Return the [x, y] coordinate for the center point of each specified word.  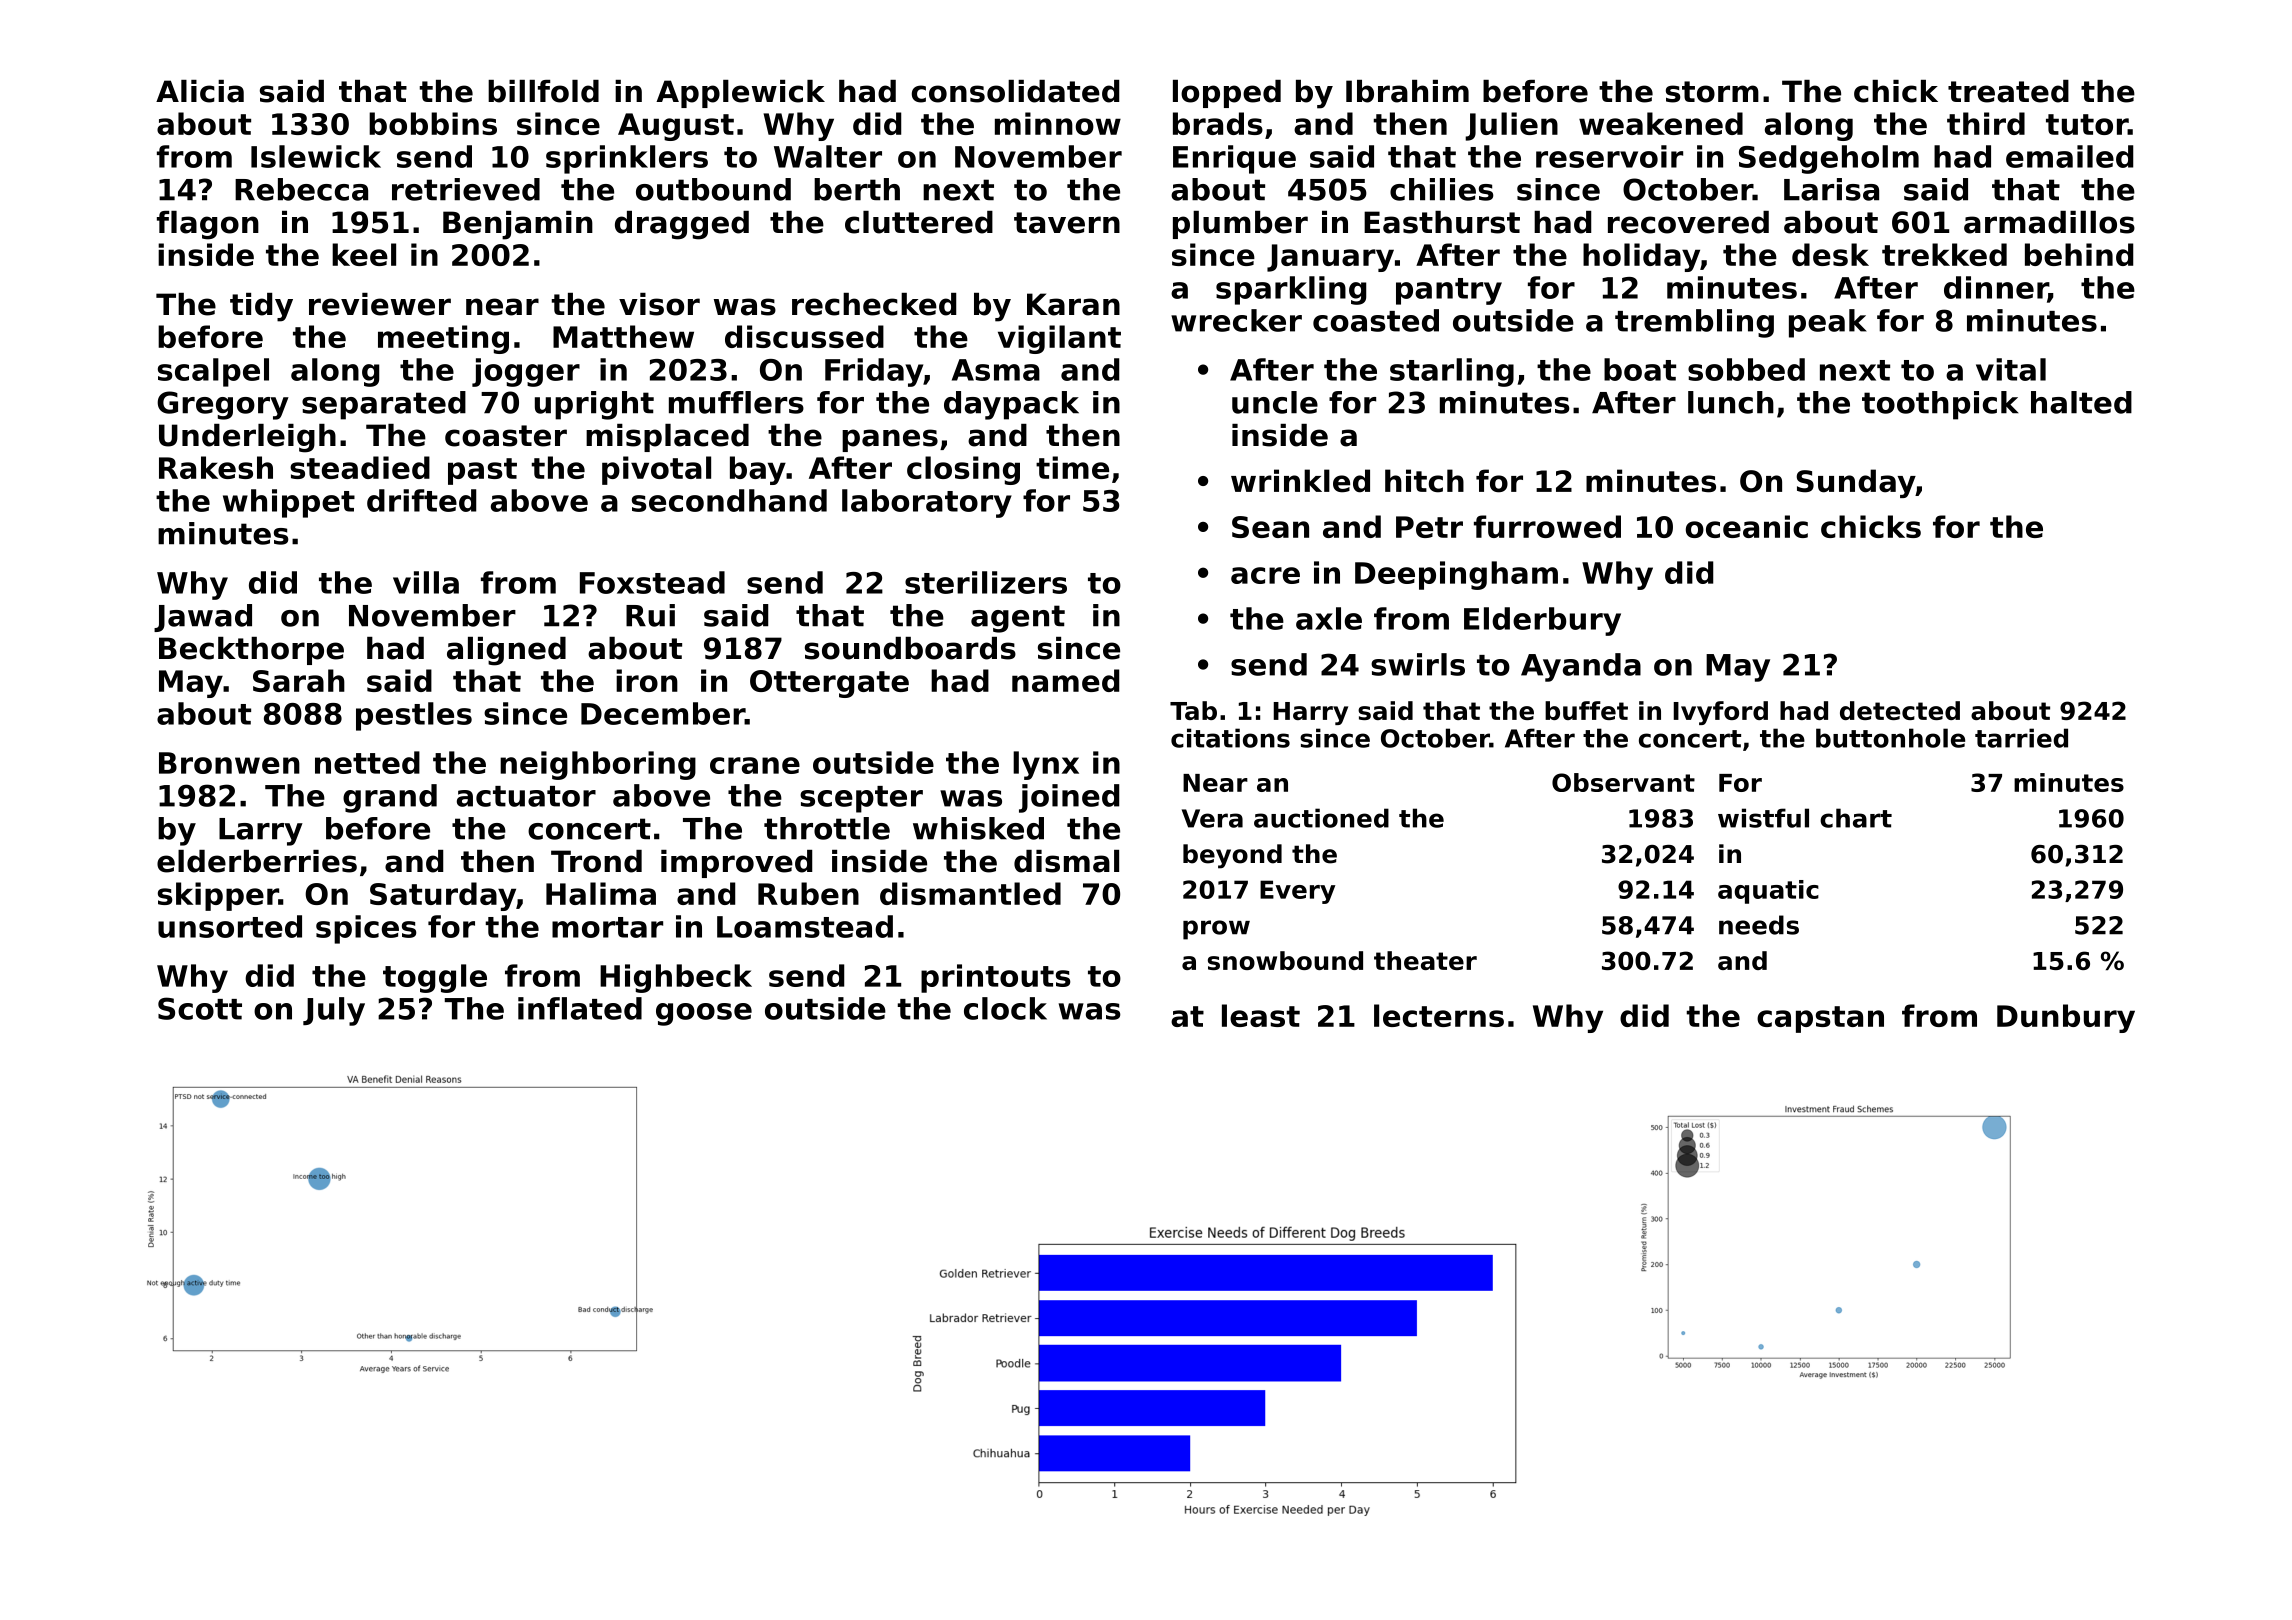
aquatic [1768, 892]
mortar [607, 927]
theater [1425, 960]
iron [647, 680]
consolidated [1015, 91]
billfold [543, 91]
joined [1069, 798]
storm [1712, 92]
